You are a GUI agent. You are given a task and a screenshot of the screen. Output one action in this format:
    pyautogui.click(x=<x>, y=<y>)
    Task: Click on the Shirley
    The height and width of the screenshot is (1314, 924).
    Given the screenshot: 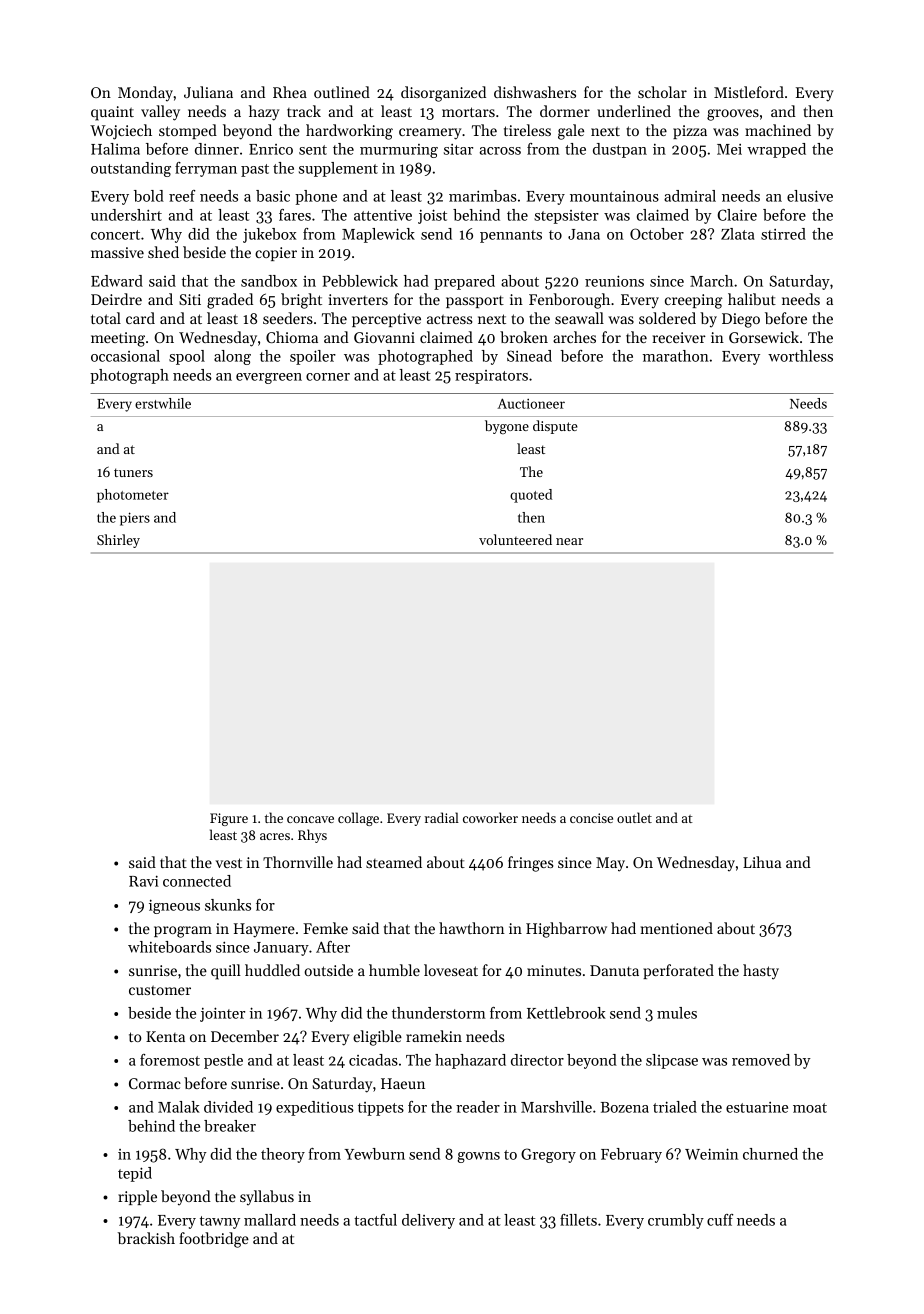 What is the action you would take?
    pyautogui.click(x=118, y=541)
